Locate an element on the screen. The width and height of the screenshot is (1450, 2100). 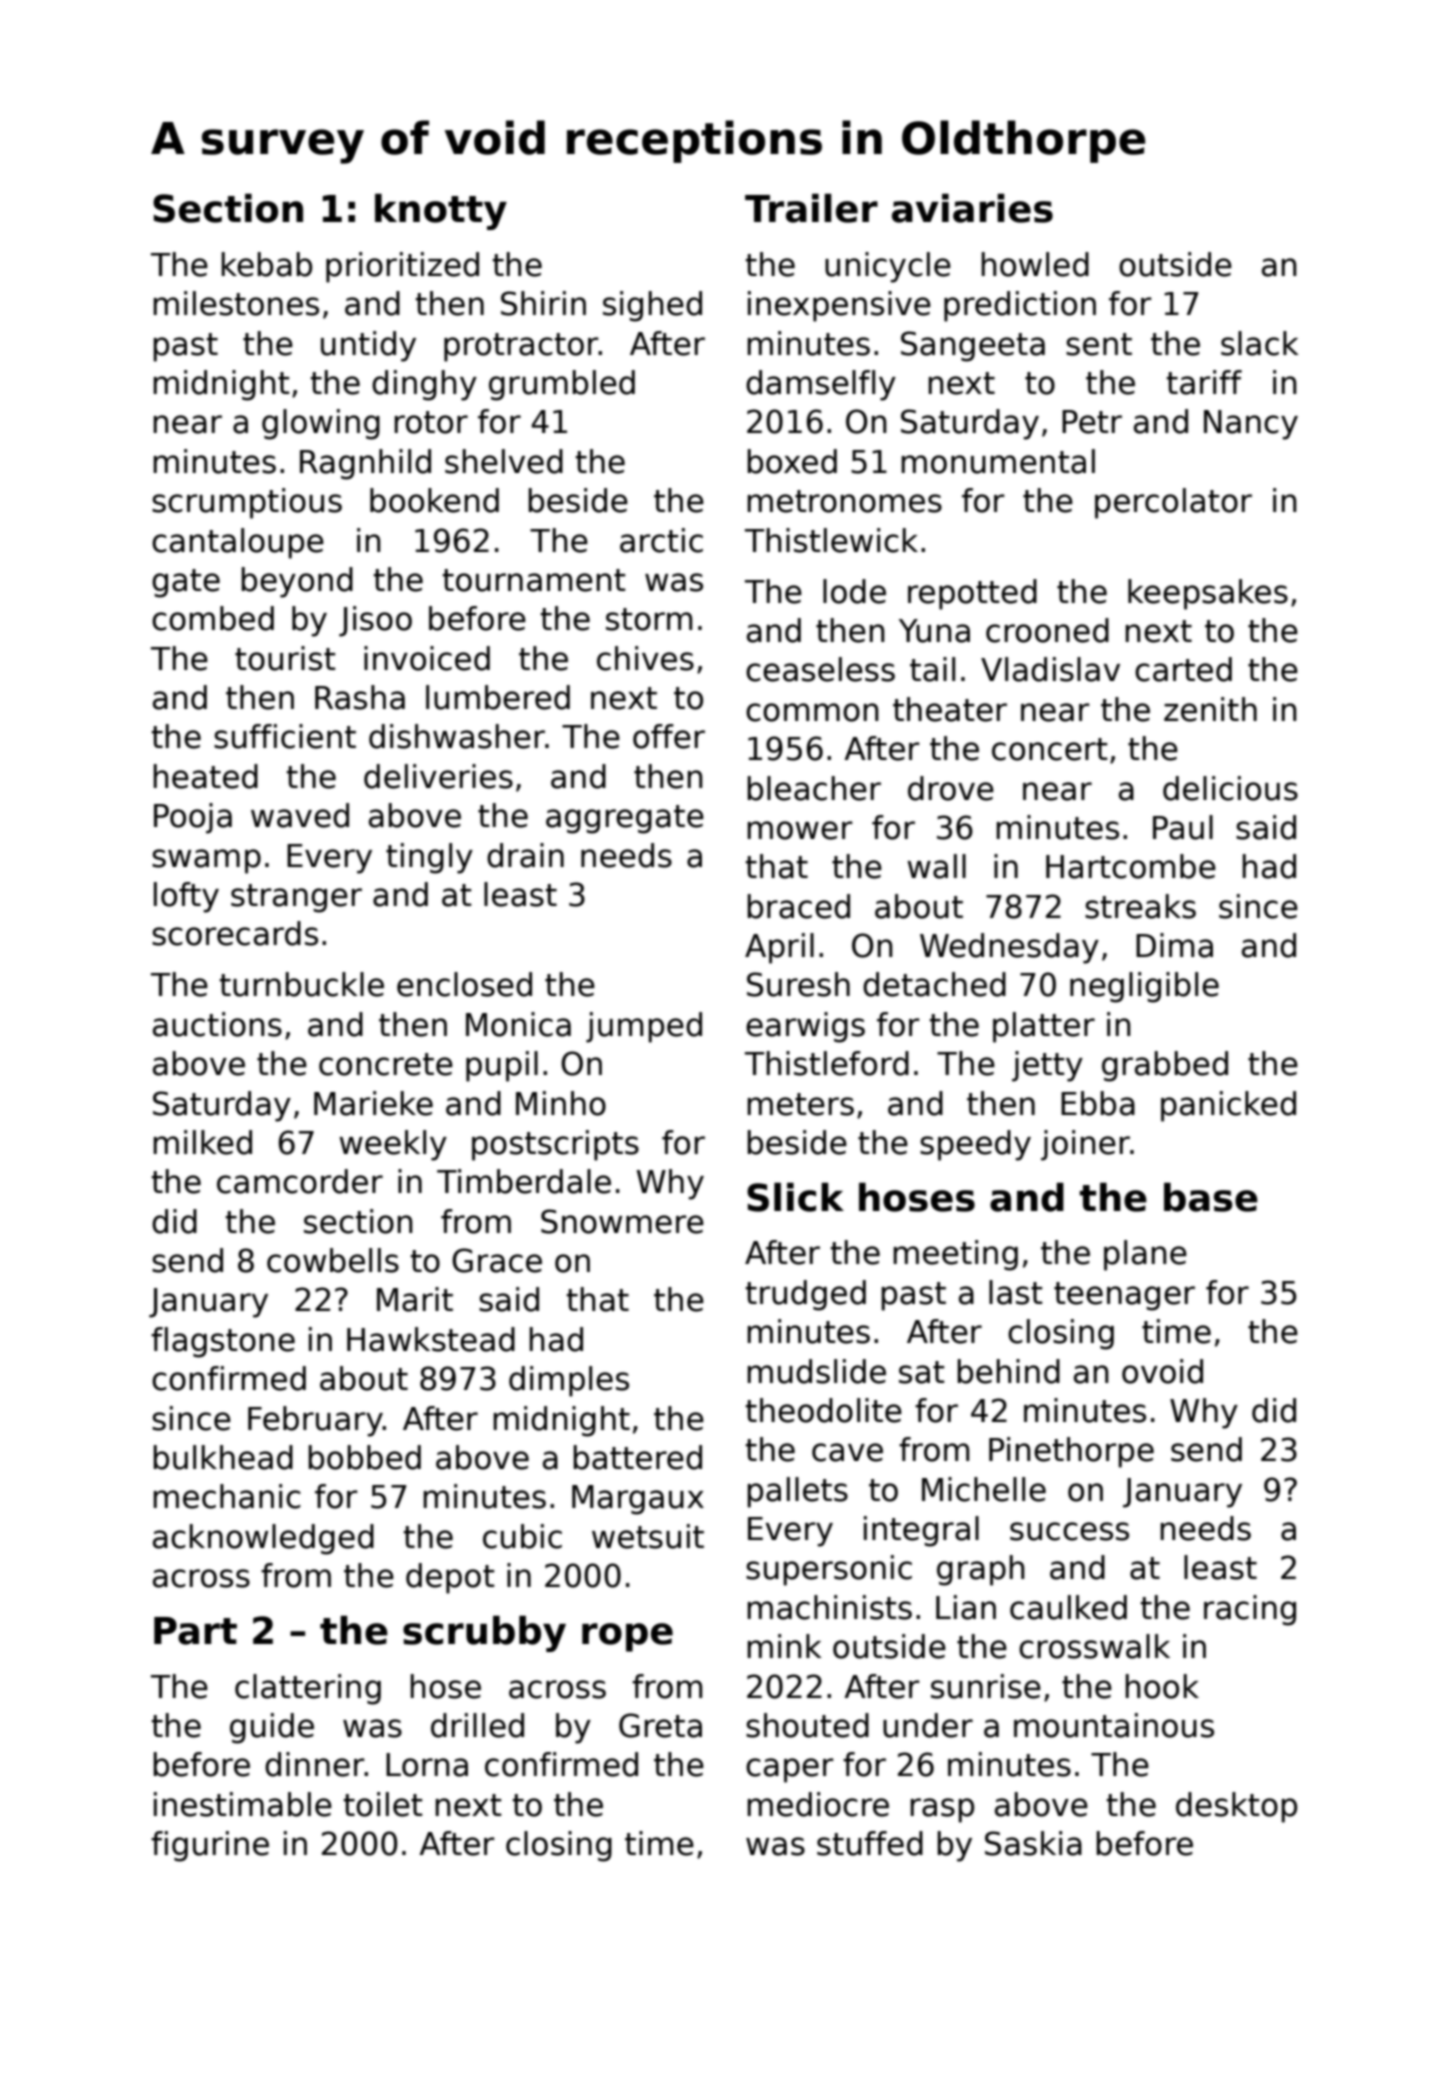
slack is located at coordinates (1260, 343).
